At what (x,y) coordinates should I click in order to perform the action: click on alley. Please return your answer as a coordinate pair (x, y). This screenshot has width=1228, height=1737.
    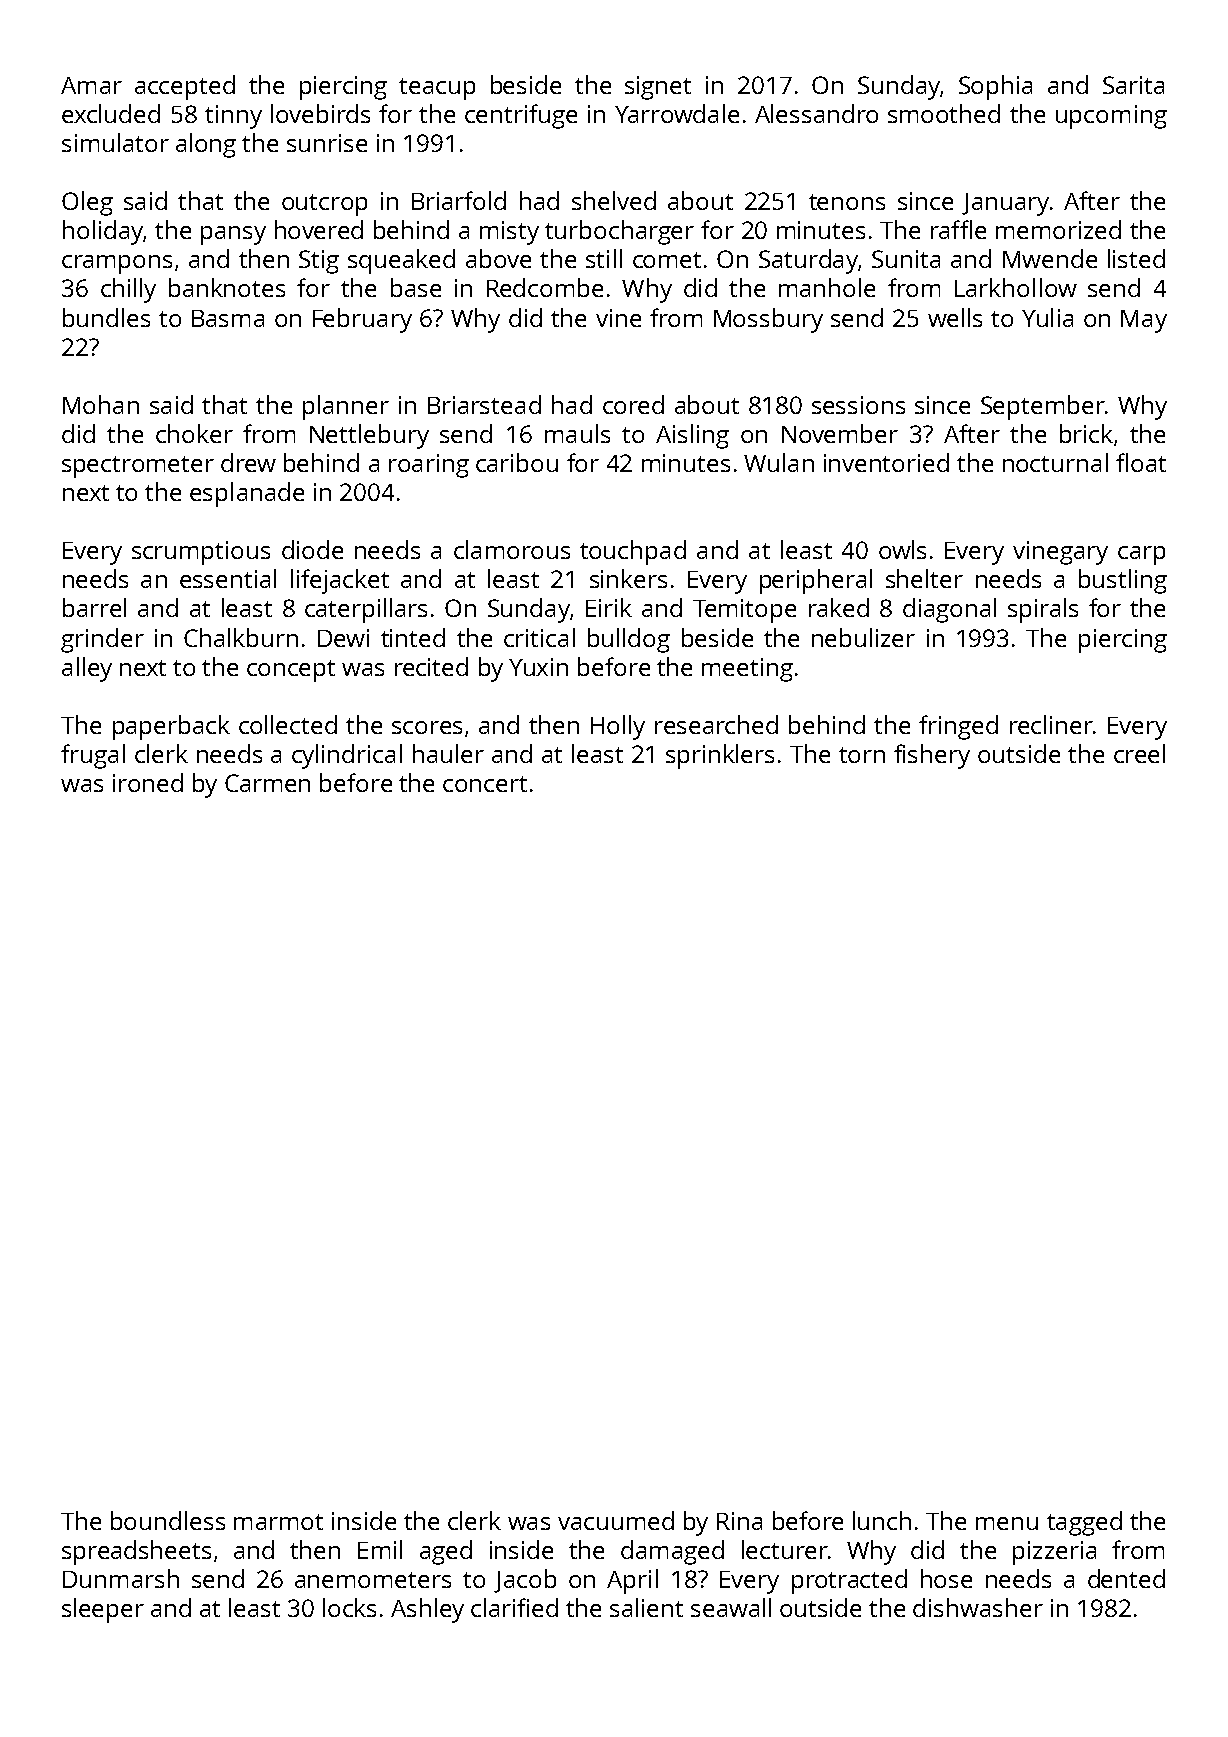
    Looking at the image, I should click on (87, 669).
